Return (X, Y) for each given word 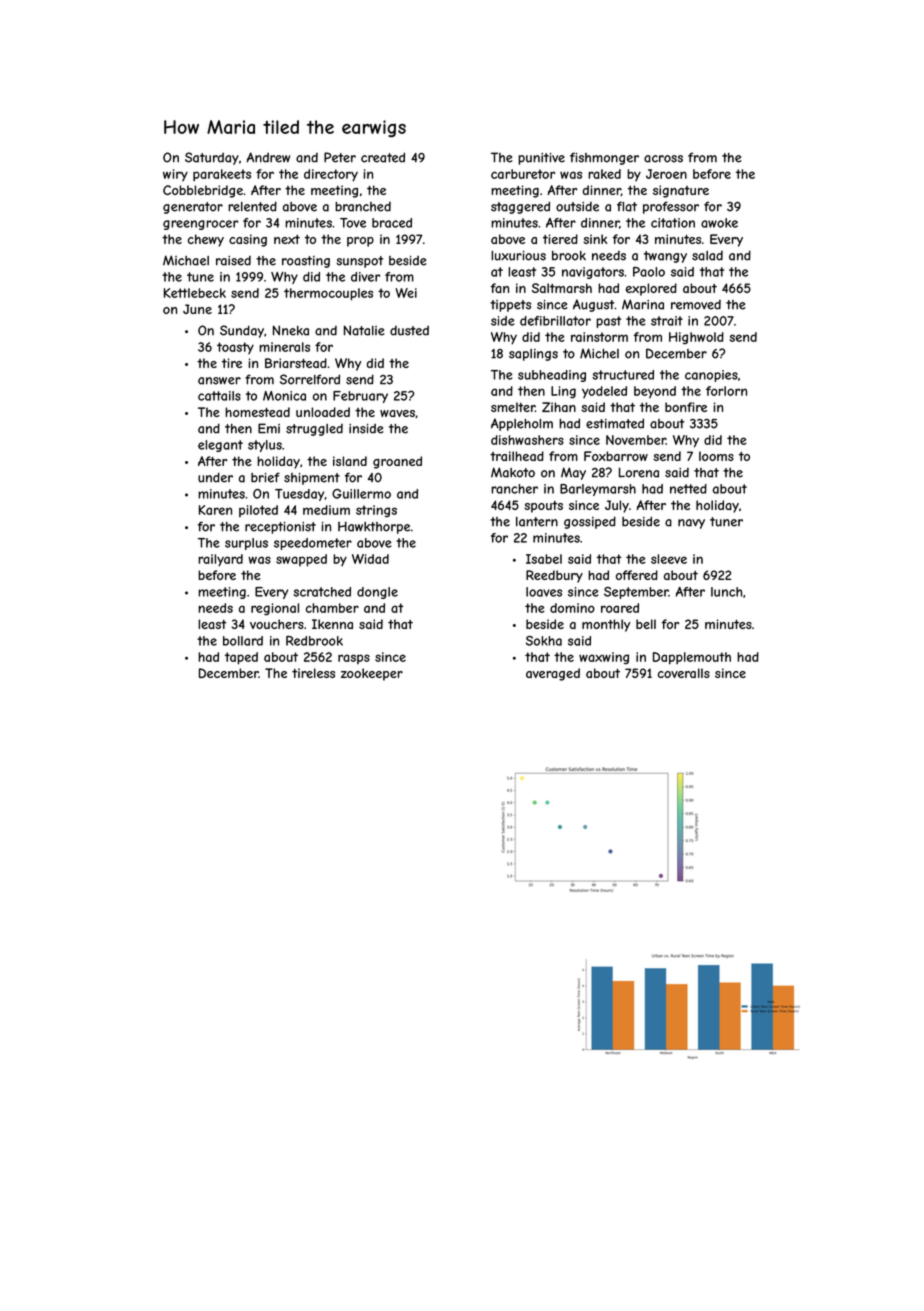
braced (392, 223)
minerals (284, 347)
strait (667, 321)
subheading (552, 376)
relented (252, 206)
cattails (219, 396)
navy (691, 524)
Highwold (696, 338)
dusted (409, 331)
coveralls (684, 673)
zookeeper (372, 674)
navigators (593, 273)
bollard (243, 641)
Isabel (544, 559)
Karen (215, 510)
